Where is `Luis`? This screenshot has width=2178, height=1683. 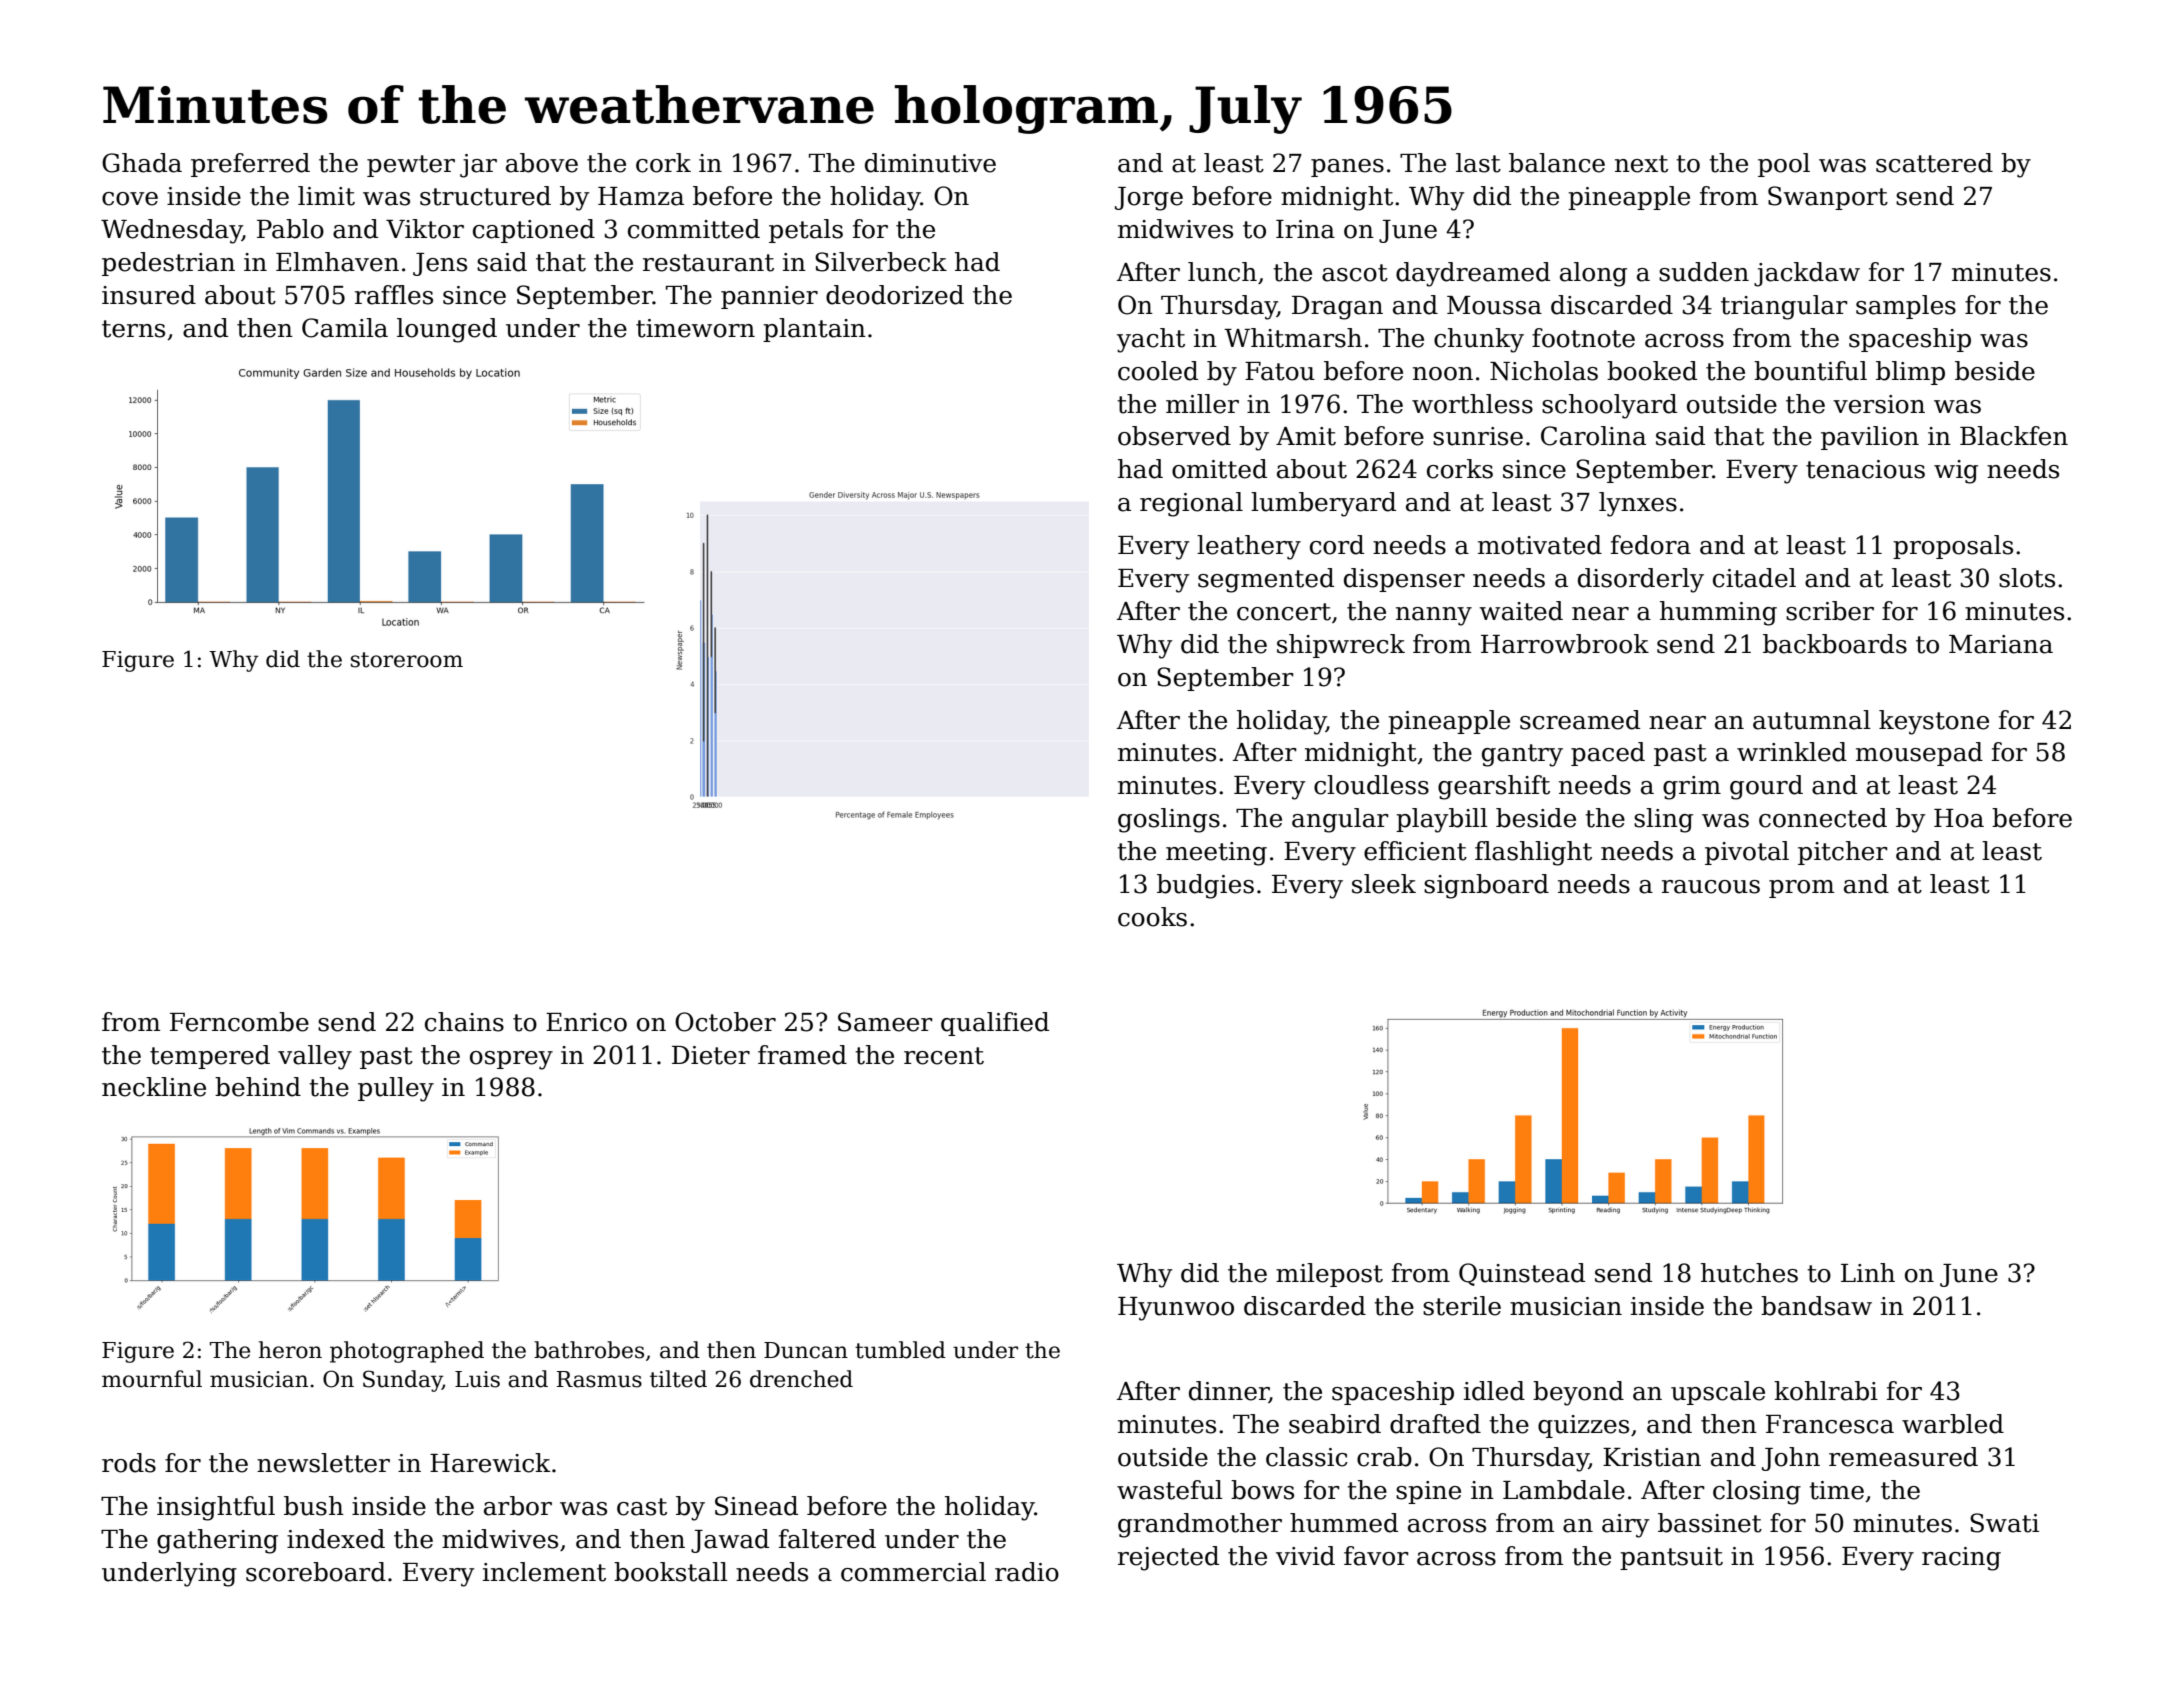
Luis is located at coordinates (477, 1379).
